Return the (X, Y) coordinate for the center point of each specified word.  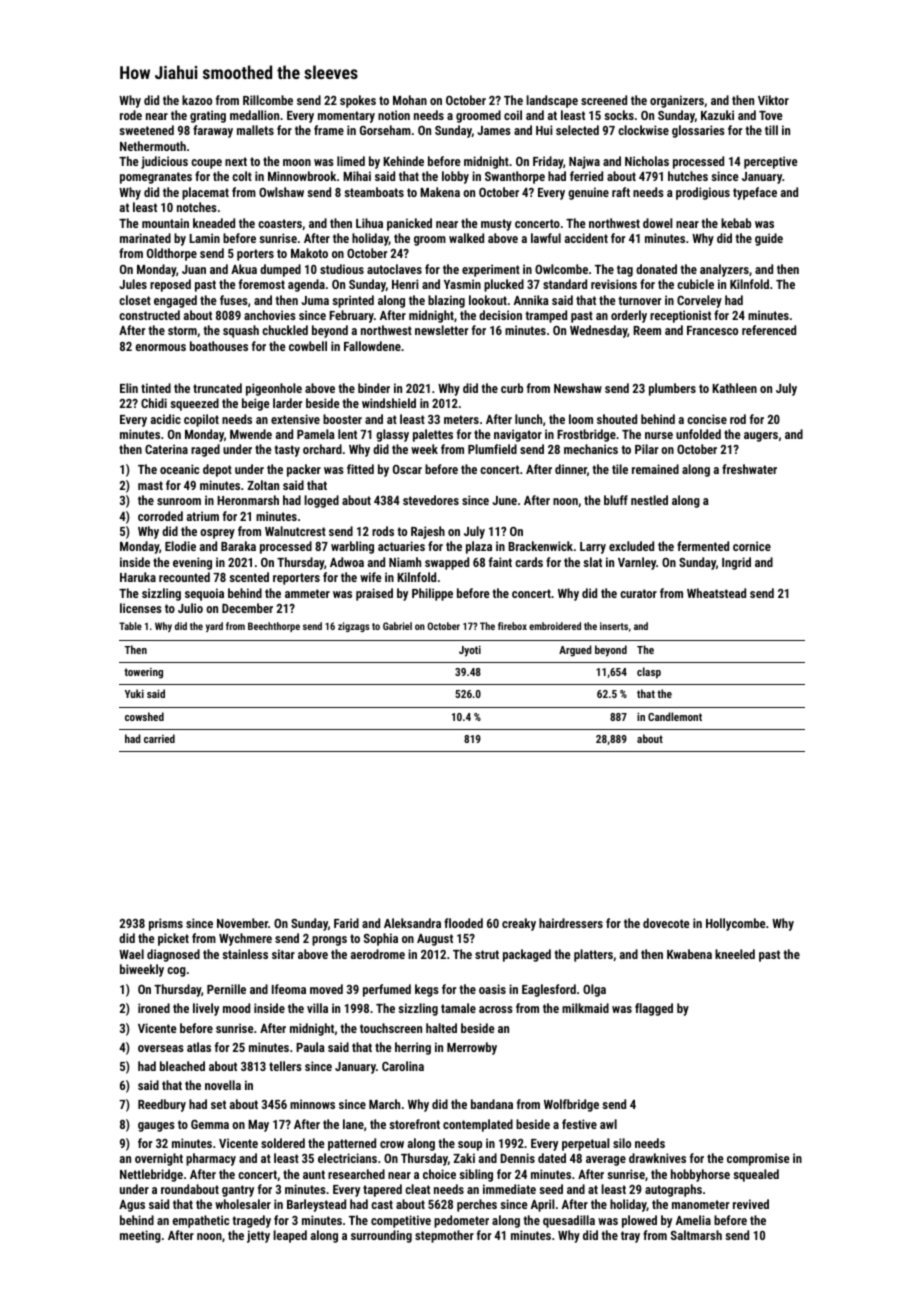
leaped (290, 1236)
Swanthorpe (515, 177)
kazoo (197, 100)
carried (159, 738)
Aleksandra (412, 923)
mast (150, 485)
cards (529, 562)
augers (761, 437)
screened (604, 100)
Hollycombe (736, 924)
